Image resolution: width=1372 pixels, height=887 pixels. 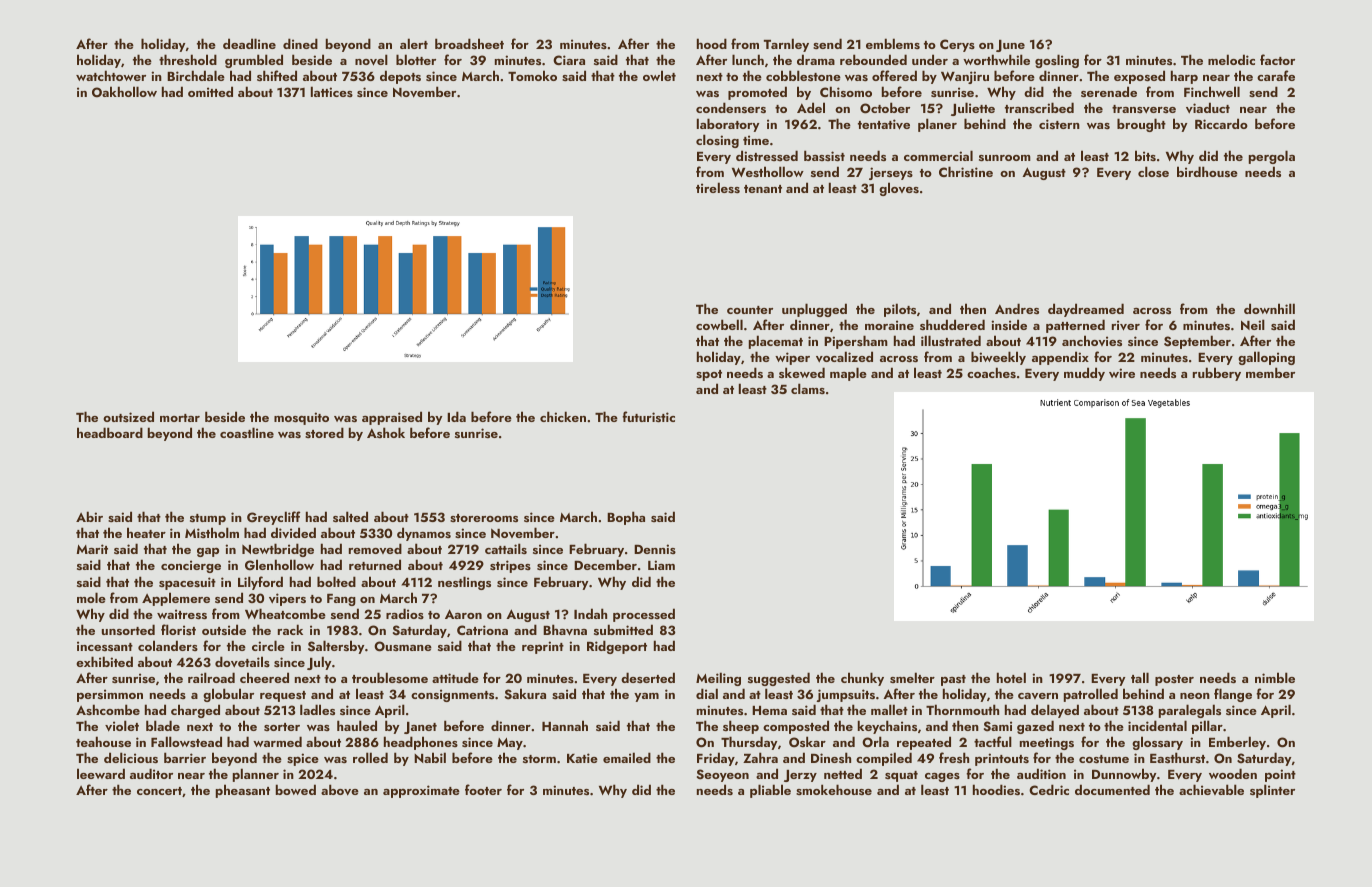 What do you see at coordinates (763, 189) in the document?
I see `tenant` at bounding box center [763, 189].
